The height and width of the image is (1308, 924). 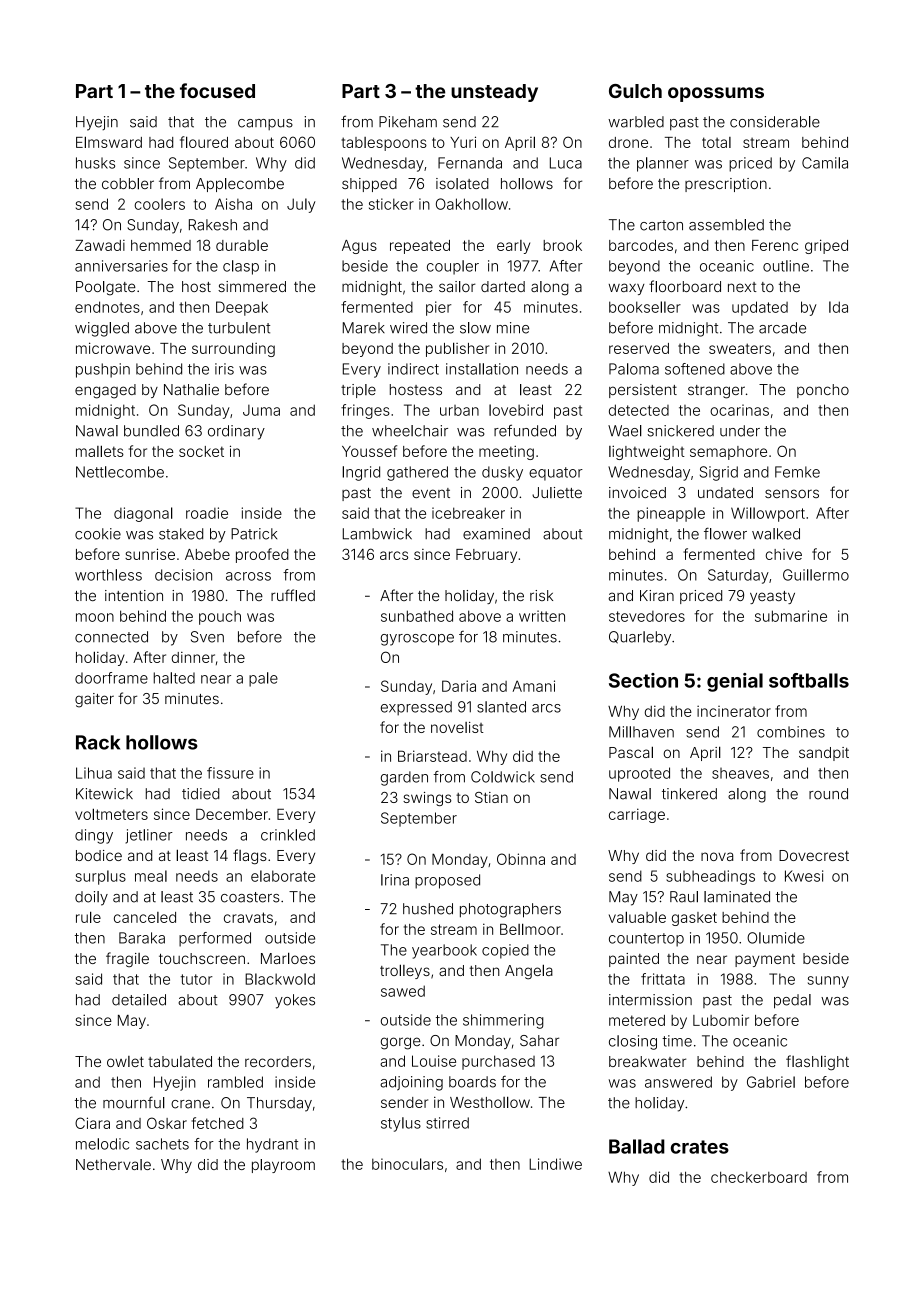 What do you see at coordinates (108, 575) in the image?
I see `worthless` at bounding box center [108, 575].
